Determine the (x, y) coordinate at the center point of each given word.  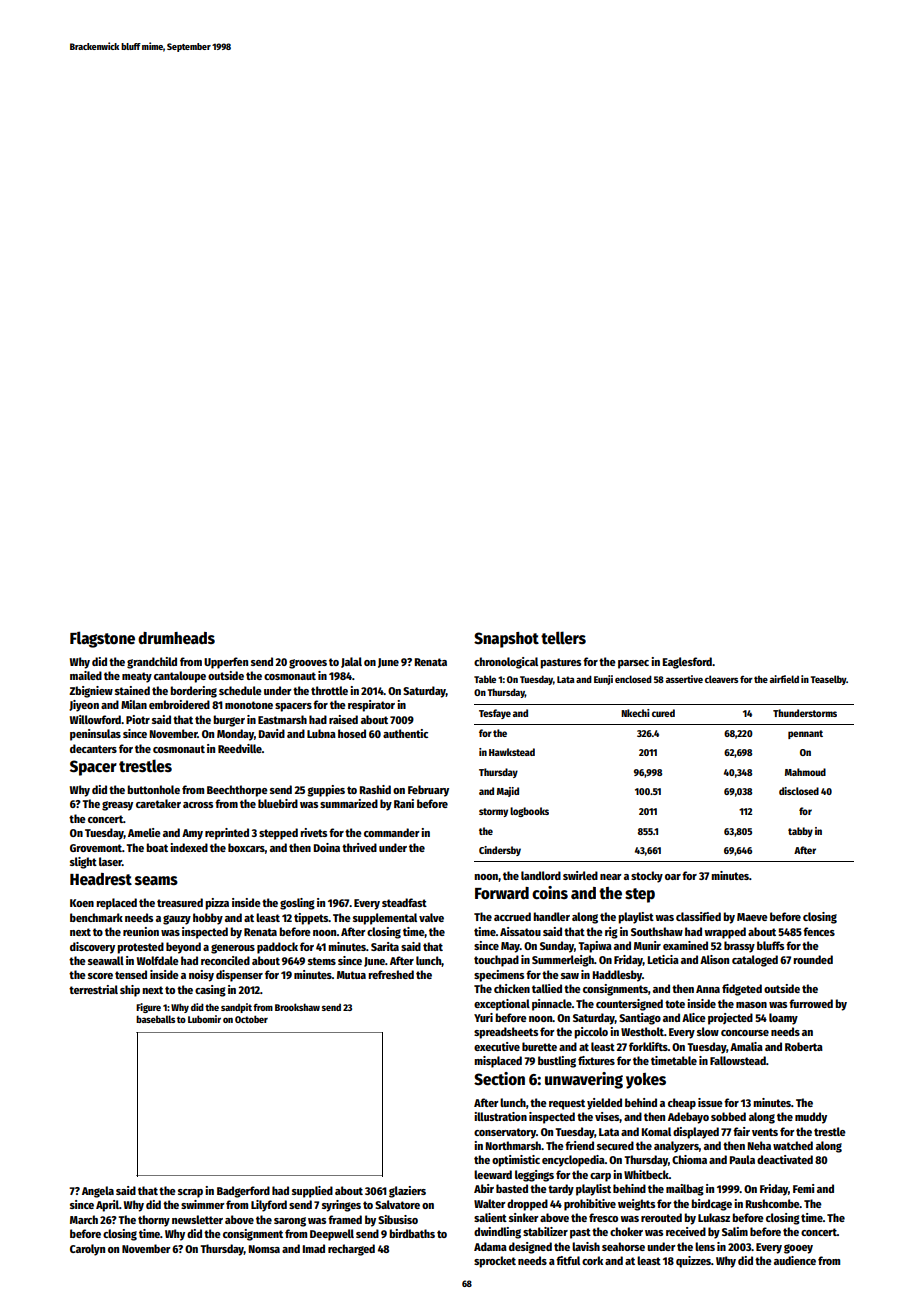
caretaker (158, 803)
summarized (349, 803)
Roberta (804, 1046)
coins (550, 893)
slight (83, 863)
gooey (798, 1249)
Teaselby (829, 680)
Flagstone (102, 639)
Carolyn (87, 1250)
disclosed (799, 791)
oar (673, 877)
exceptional (502, 1005)
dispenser (239, 976)
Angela (98, 1192)
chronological (506, 663)
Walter (490, 1203)
